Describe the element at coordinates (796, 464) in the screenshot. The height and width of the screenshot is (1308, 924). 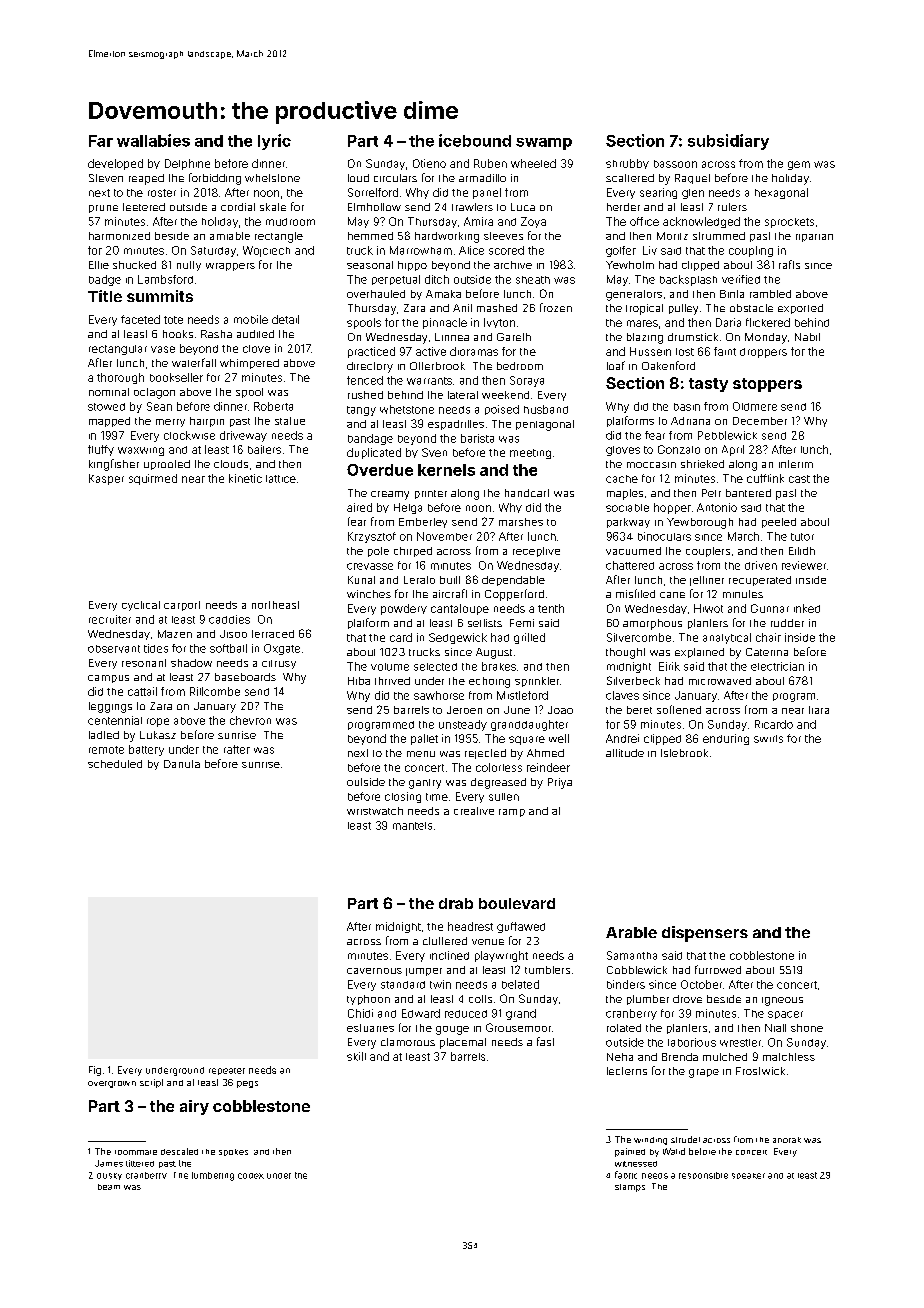
I see `interim` at that location.
